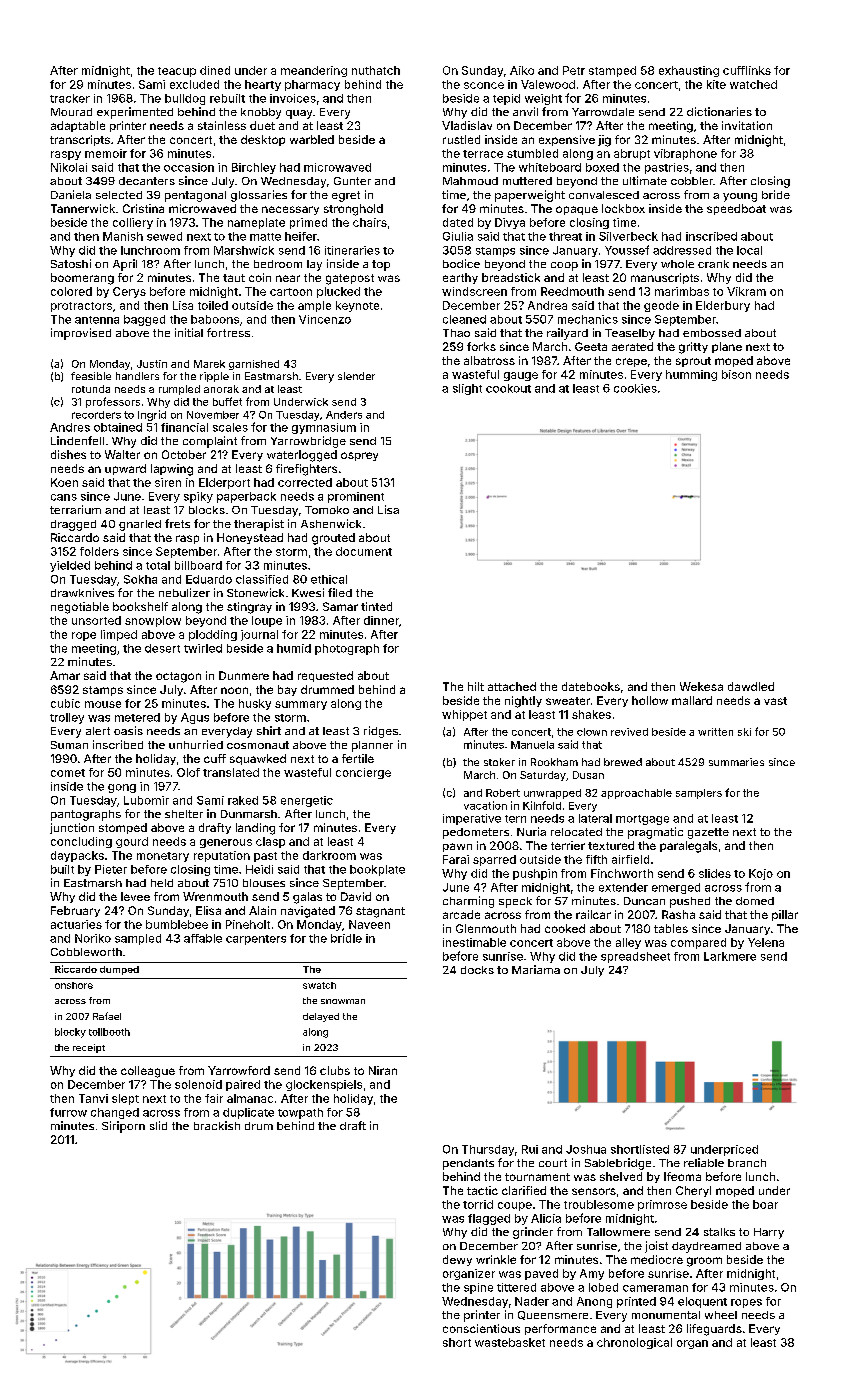 The image size is (849, 1400). Describe the element at coordinates (701, 686) in the page. I see `Wekesa` at that location.
